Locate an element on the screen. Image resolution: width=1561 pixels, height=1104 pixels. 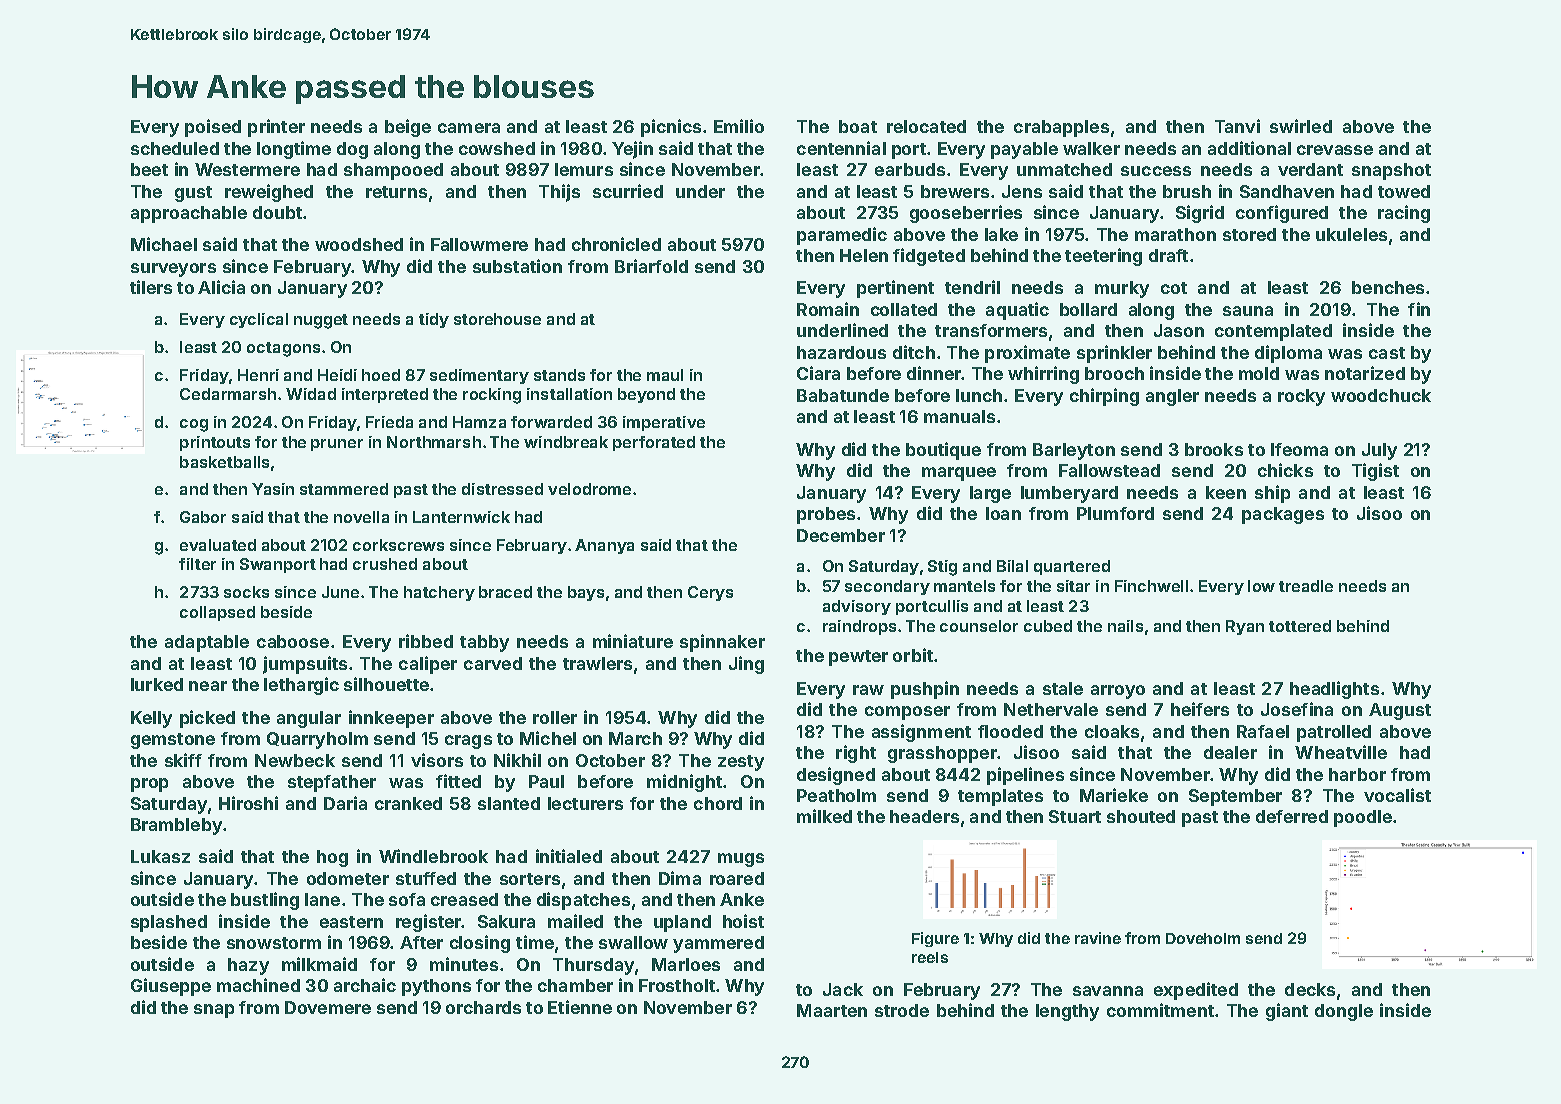
dispatches is located at coordinates (583, 901).
